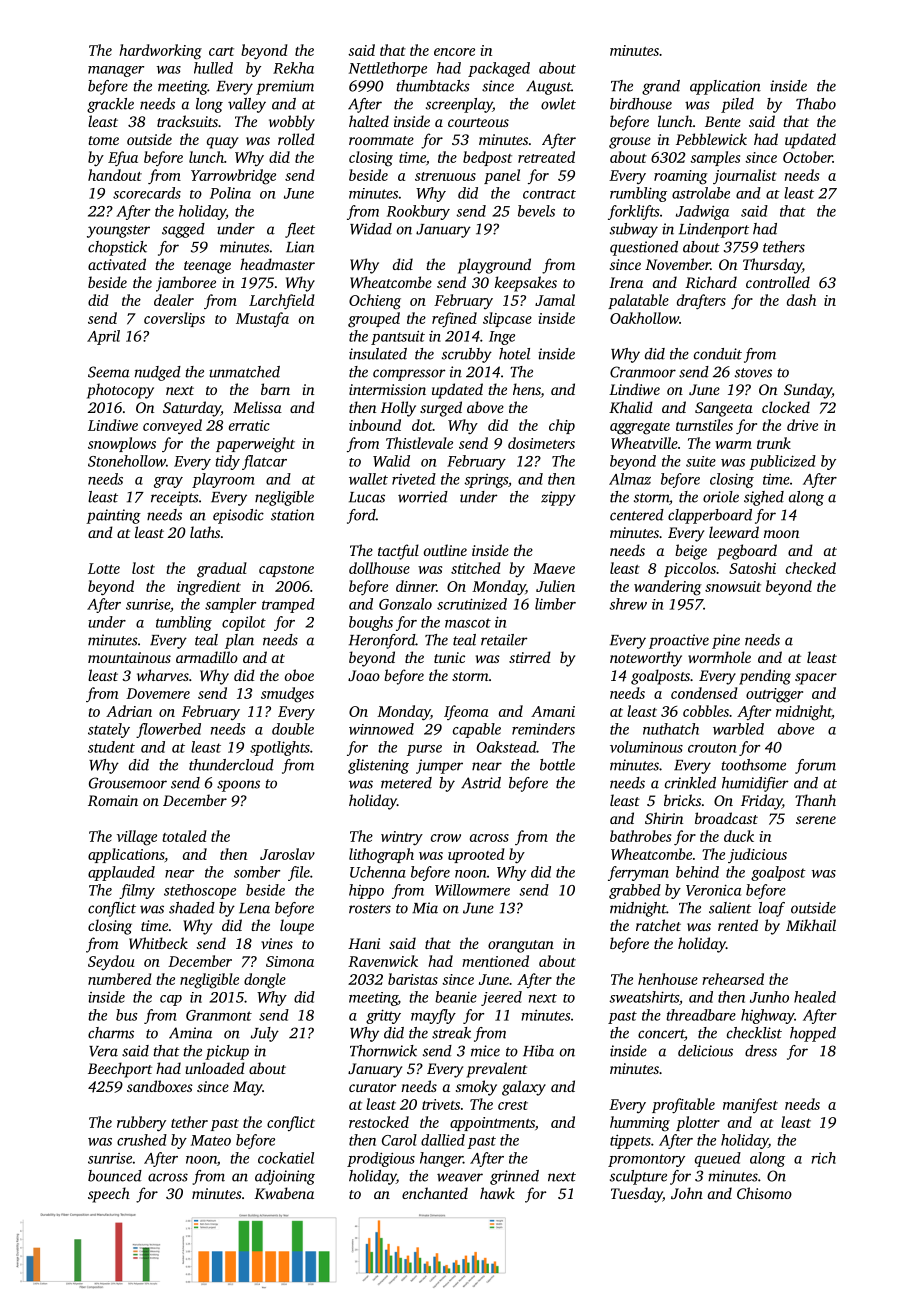 This screenshot has height=1308, width=924. Describe the element at coordinates (142, 1140) in the screenshot. I see `crushed` at that location.
